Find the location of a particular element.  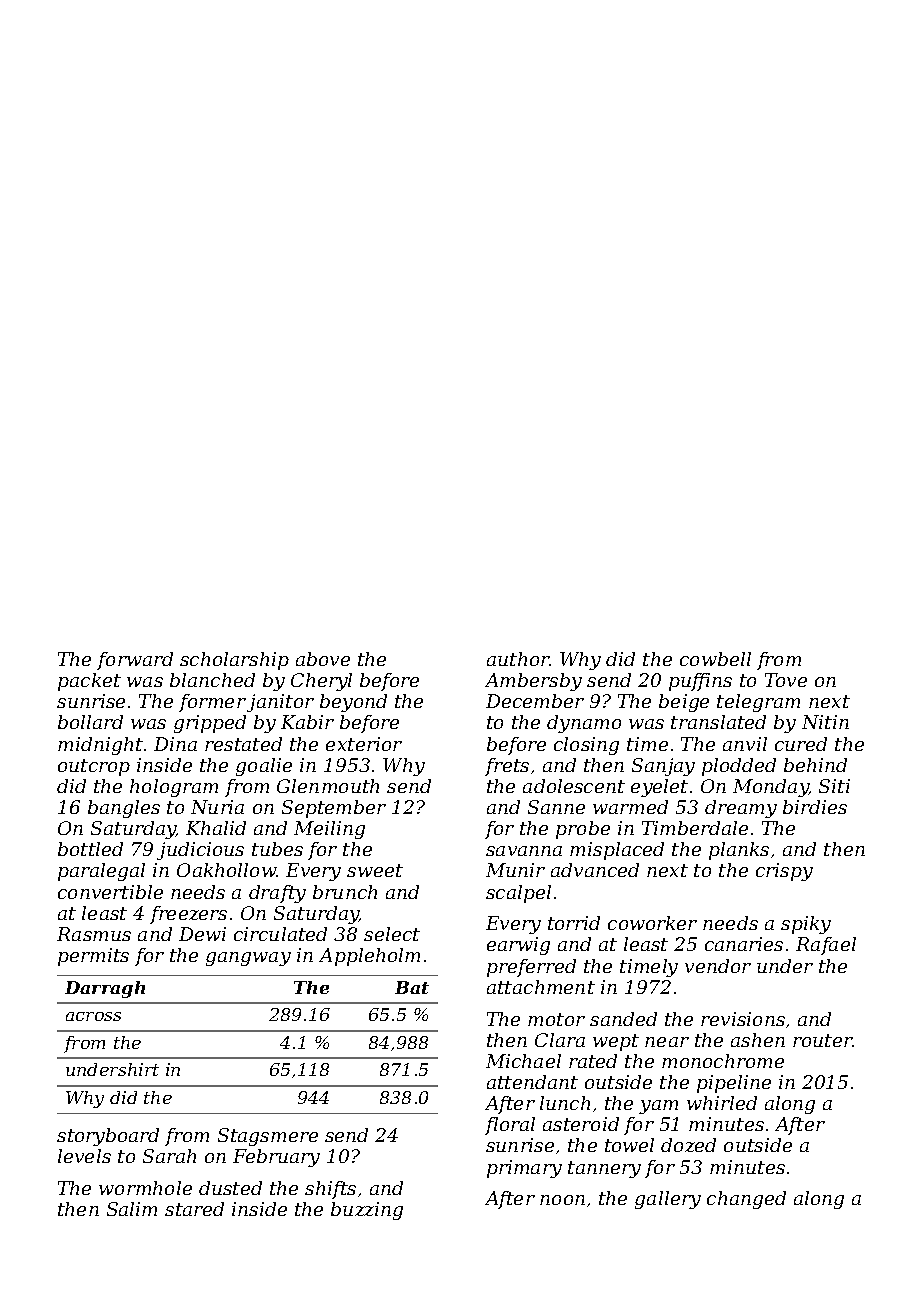

Salim is located at coordinates (132, 1209).
